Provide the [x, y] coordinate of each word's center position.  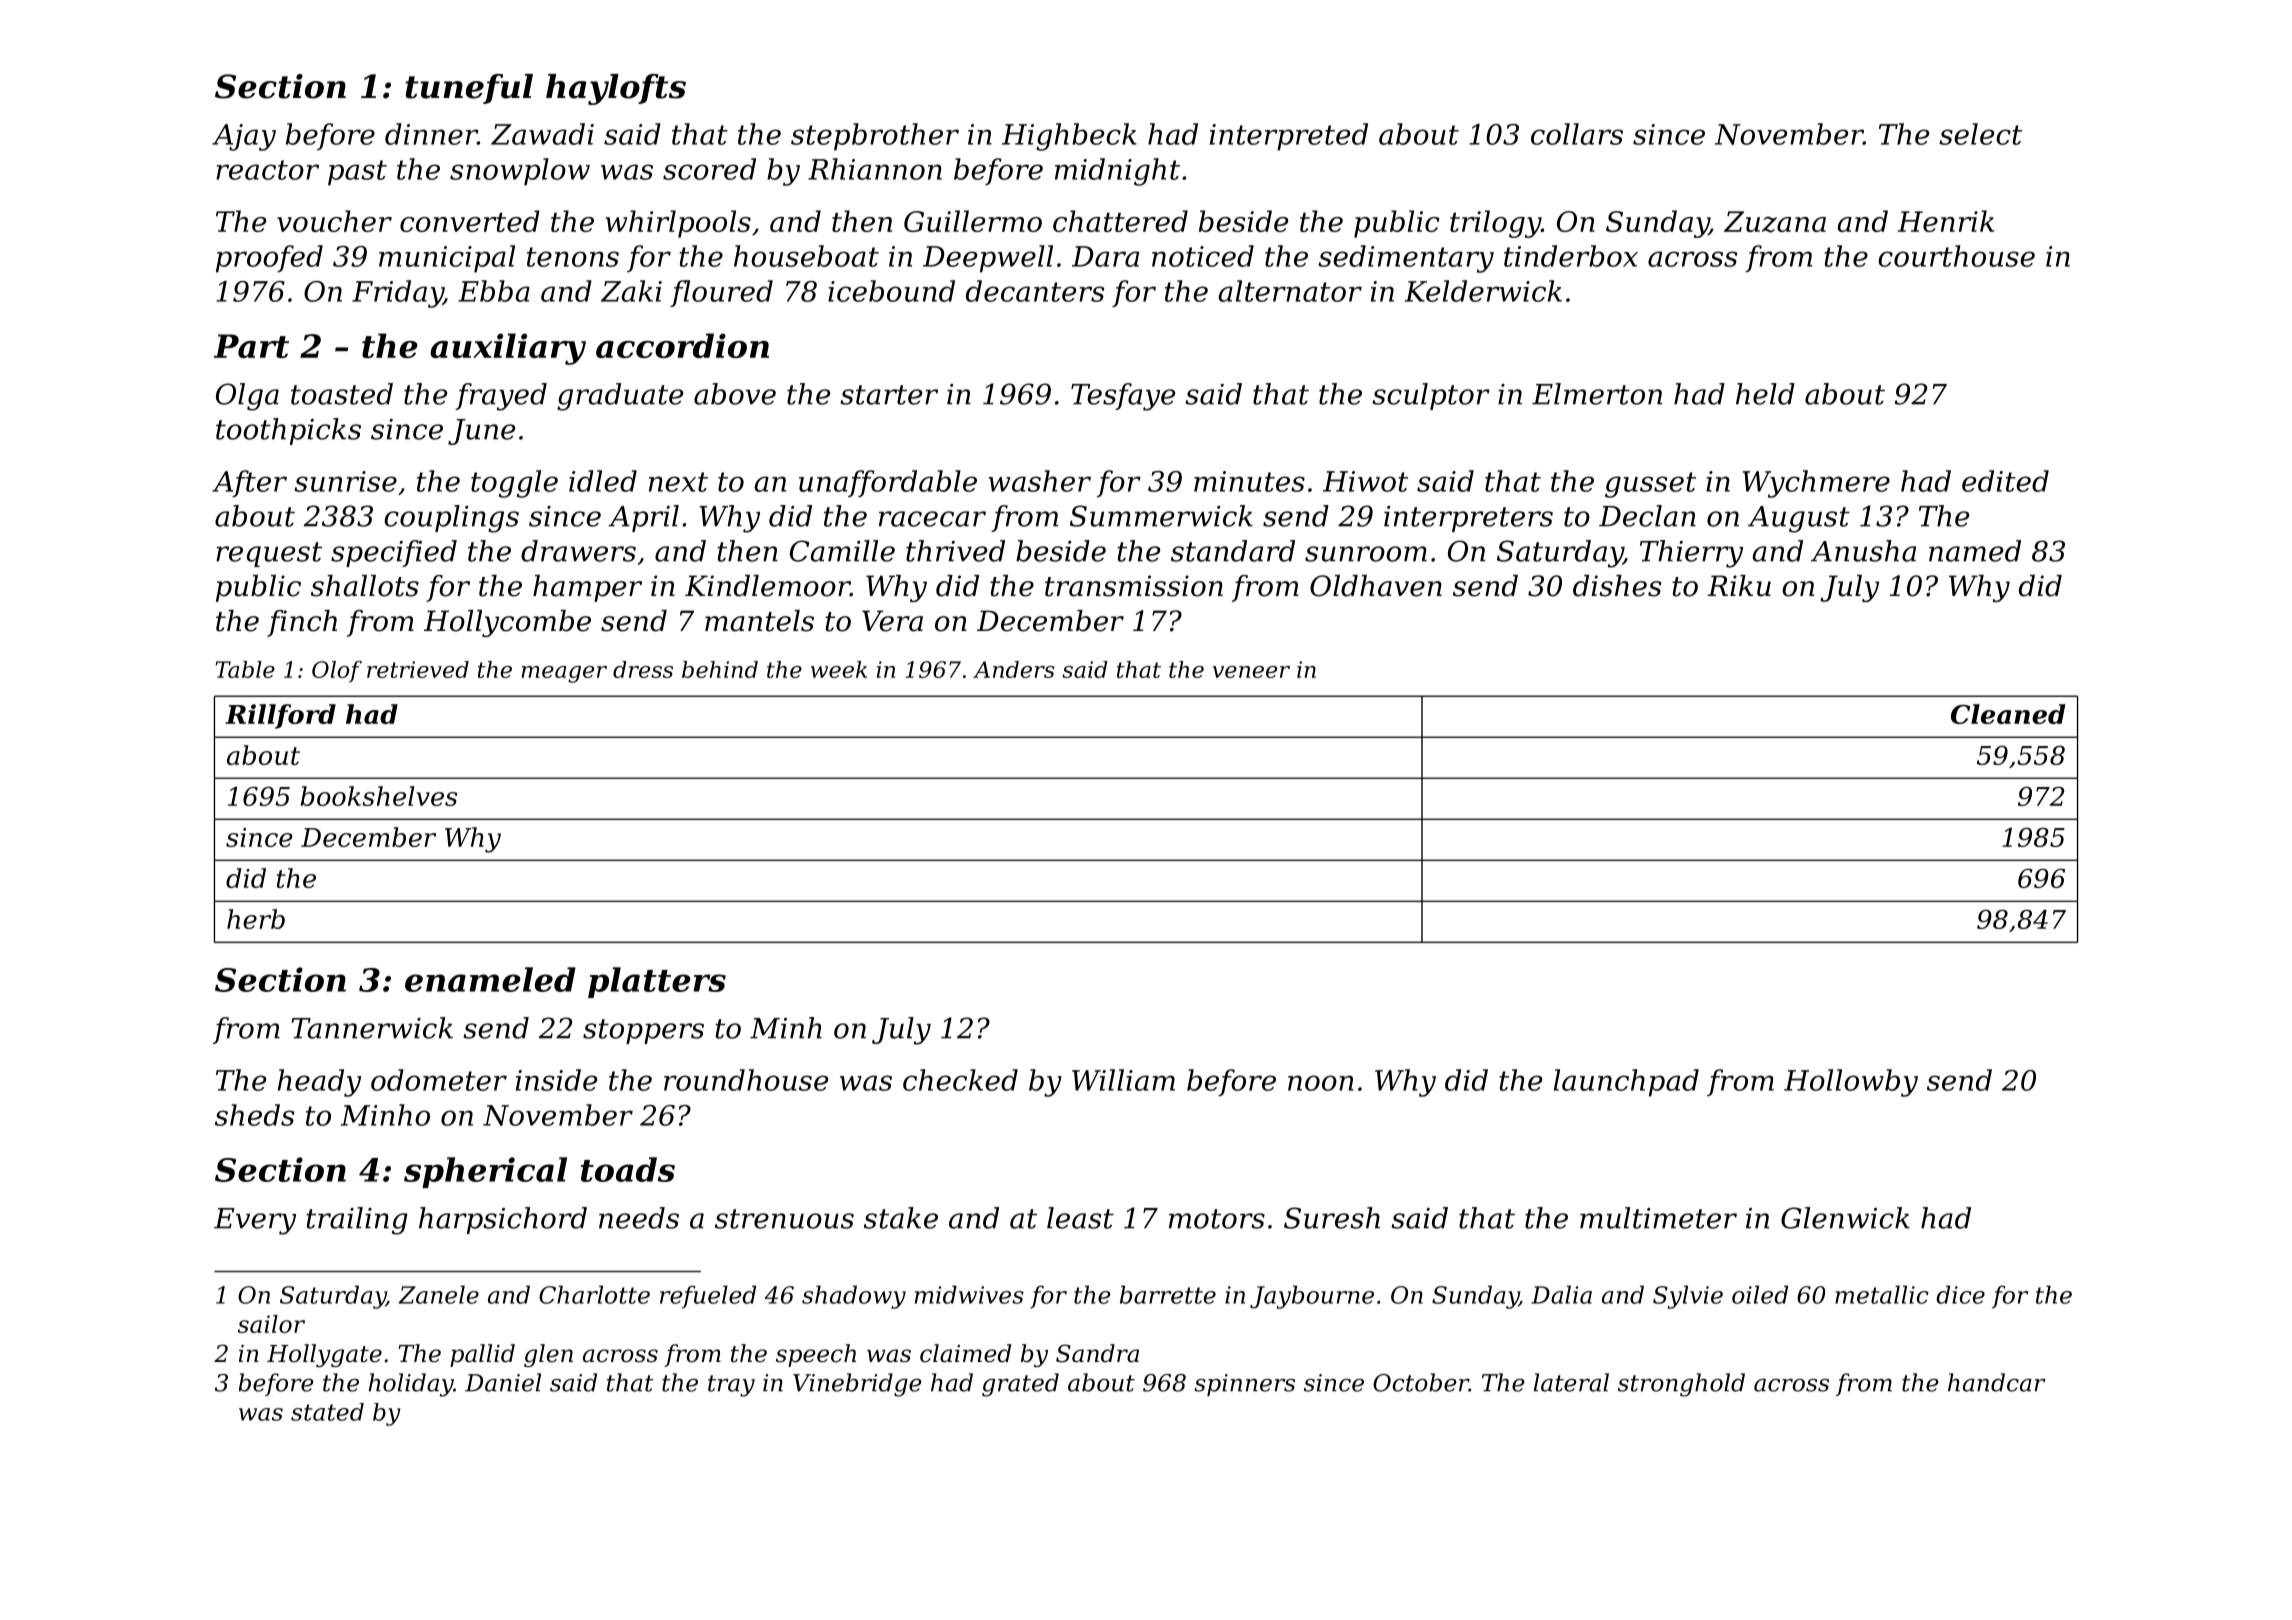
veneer [1251, 672]
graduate [620, 397]
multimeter [1658, 1218]
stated [327, 1412]
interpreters [1468, 519]
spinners [1244, 1385]
